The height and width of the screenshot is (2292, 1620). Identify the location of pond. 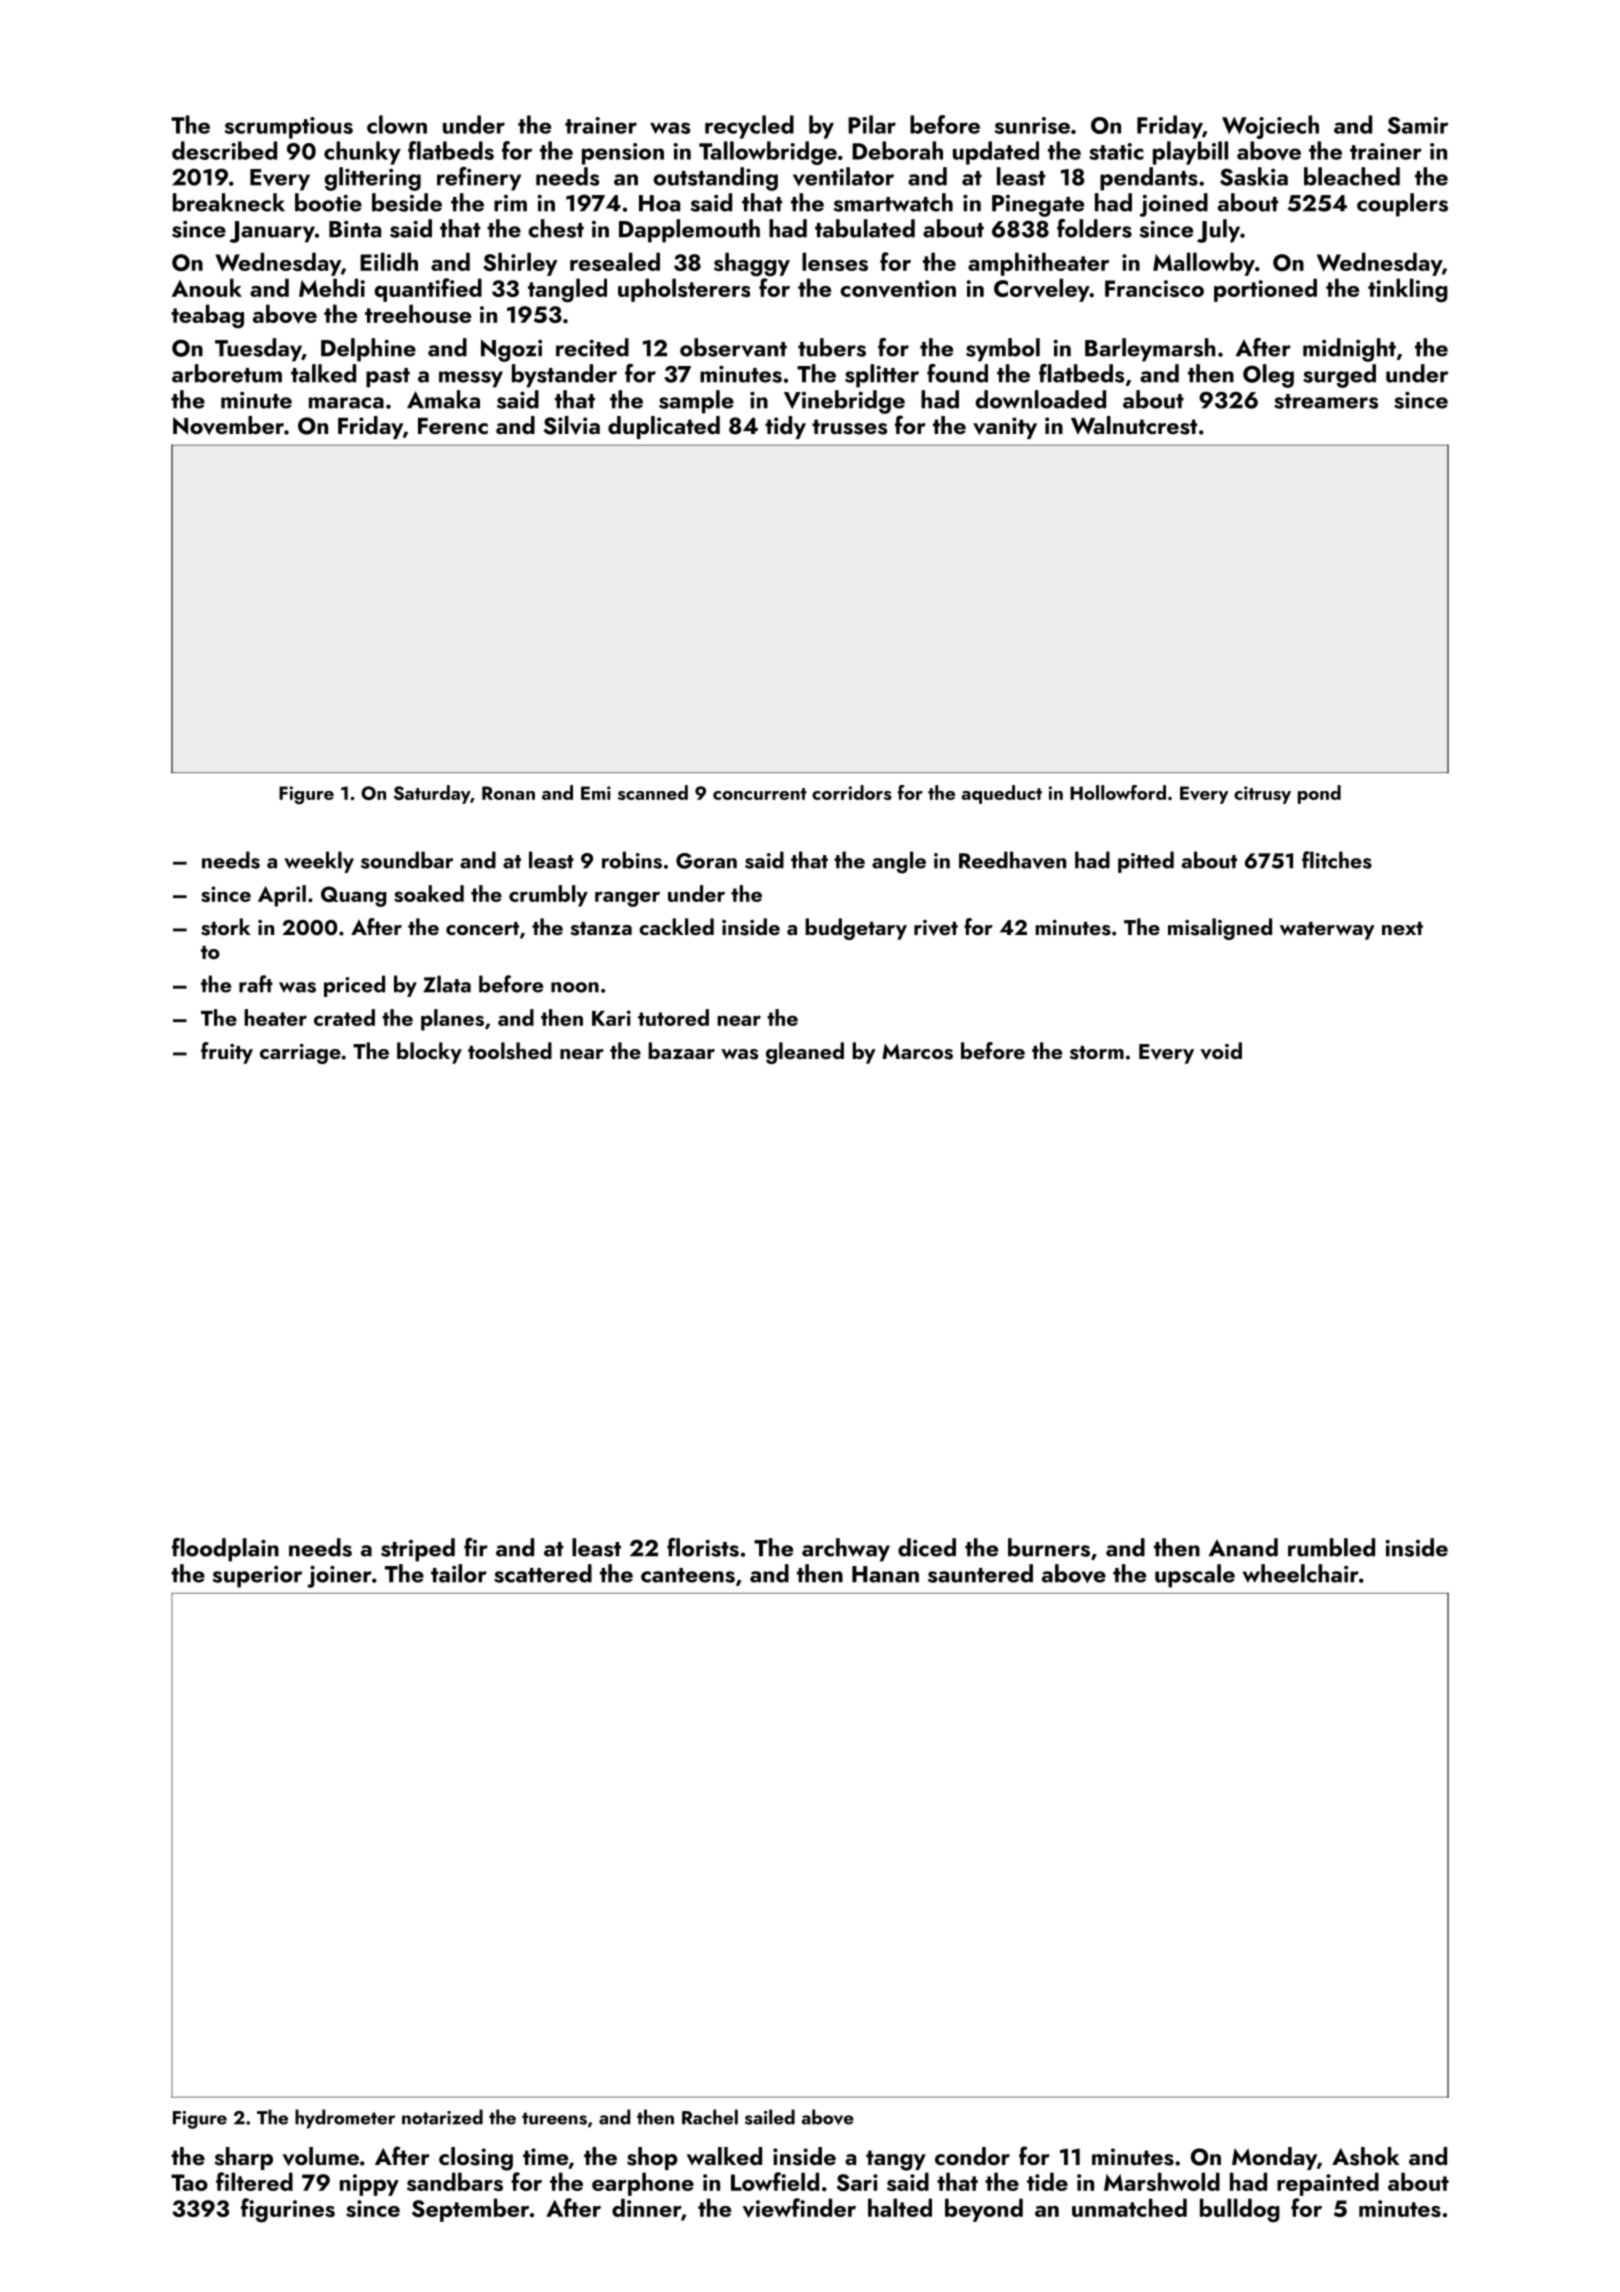
(1319, 794).
